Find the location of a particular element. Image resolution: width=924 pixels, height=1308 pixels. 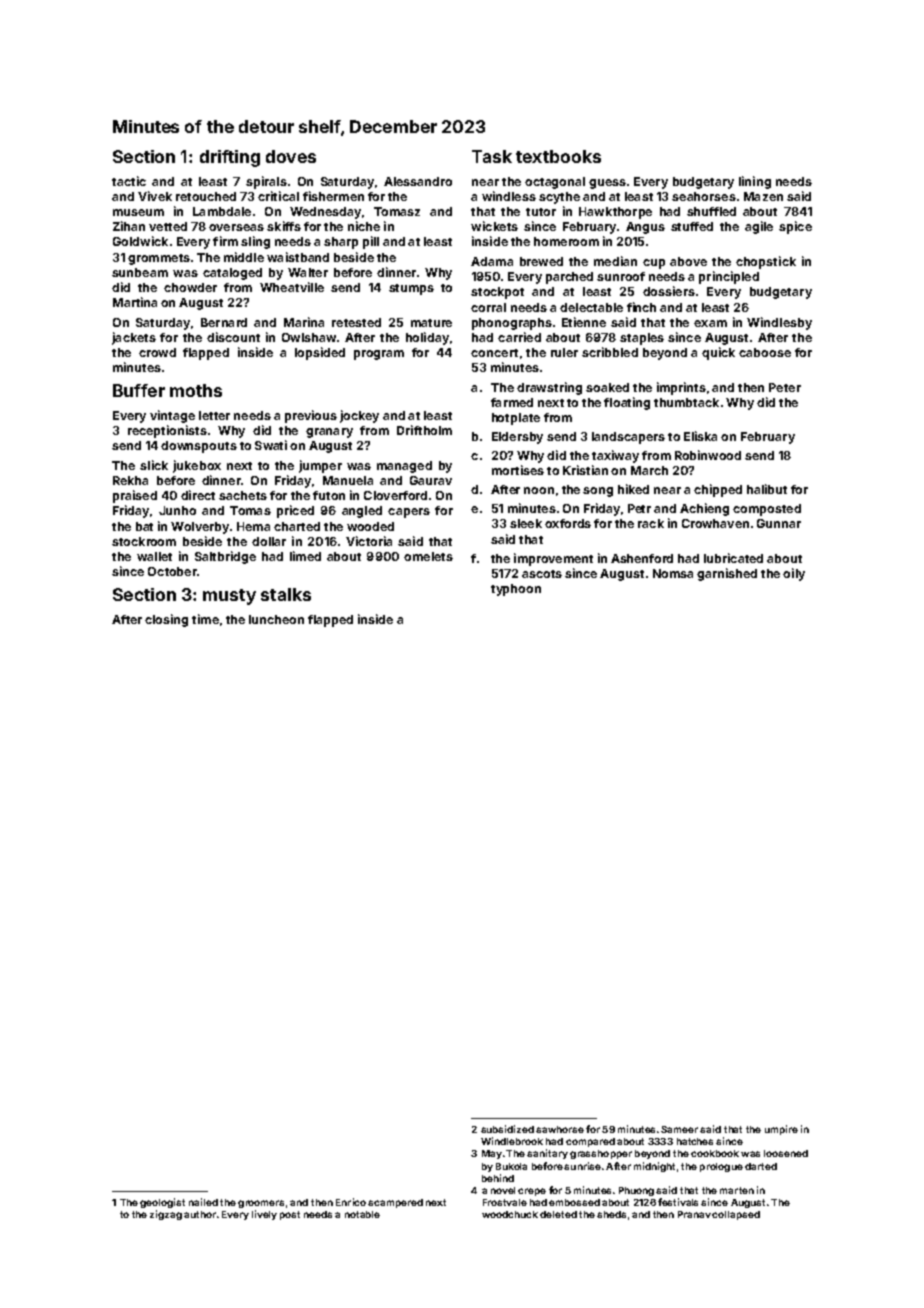

Sameer is located at coordinates (679, 1129).
